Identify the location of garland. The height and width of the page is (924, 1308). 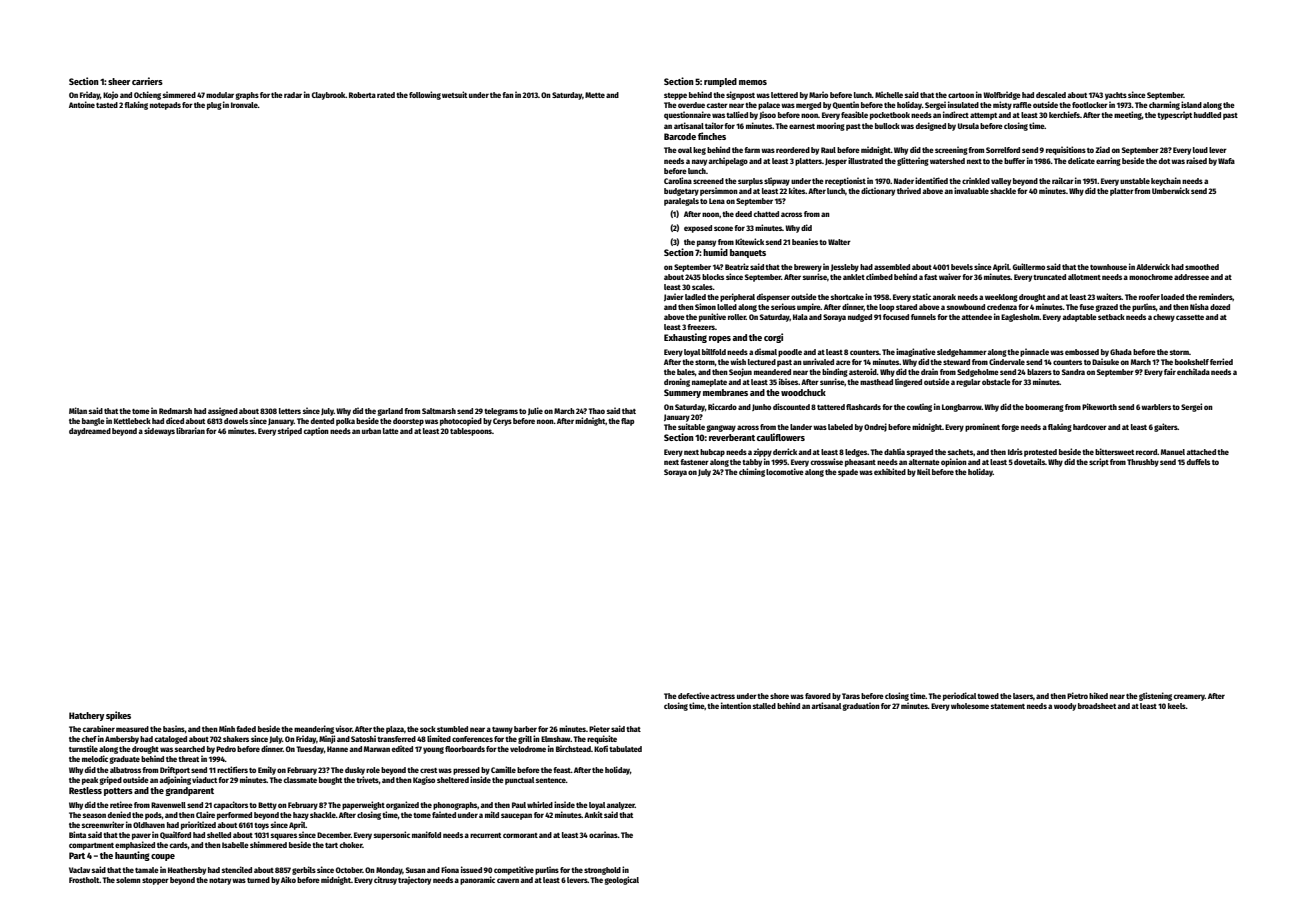
(390, 412).
